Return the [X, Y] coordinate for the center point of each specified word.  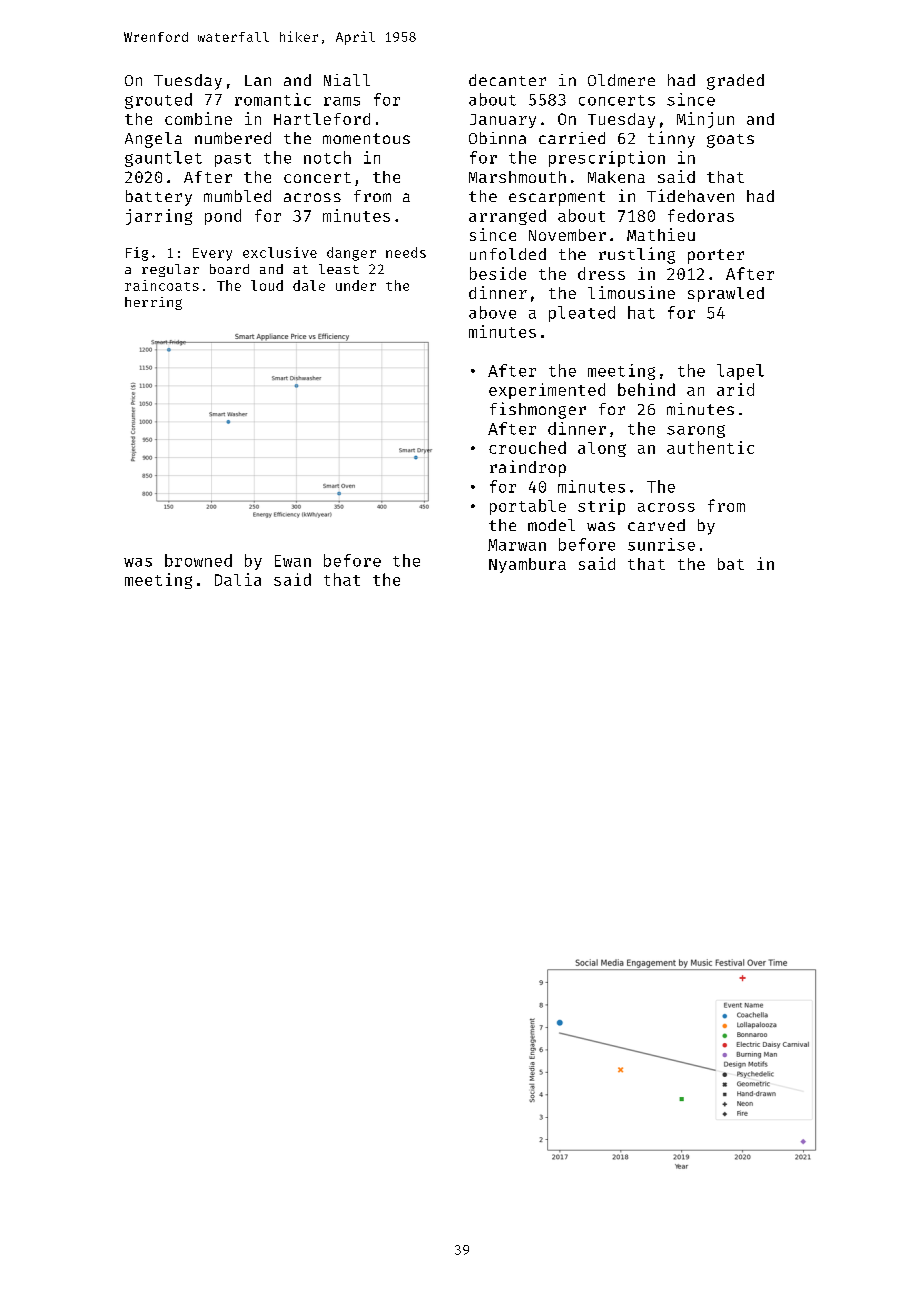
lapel [740, 372]
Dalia [238, 579]
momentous [366, 138]
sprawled [726, 294]
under [356, 285]
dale [309, 285]
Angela [153, 140]
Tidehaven [690, 195]
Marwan [517, 545]
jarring [159, 217]
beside [498, 273]
